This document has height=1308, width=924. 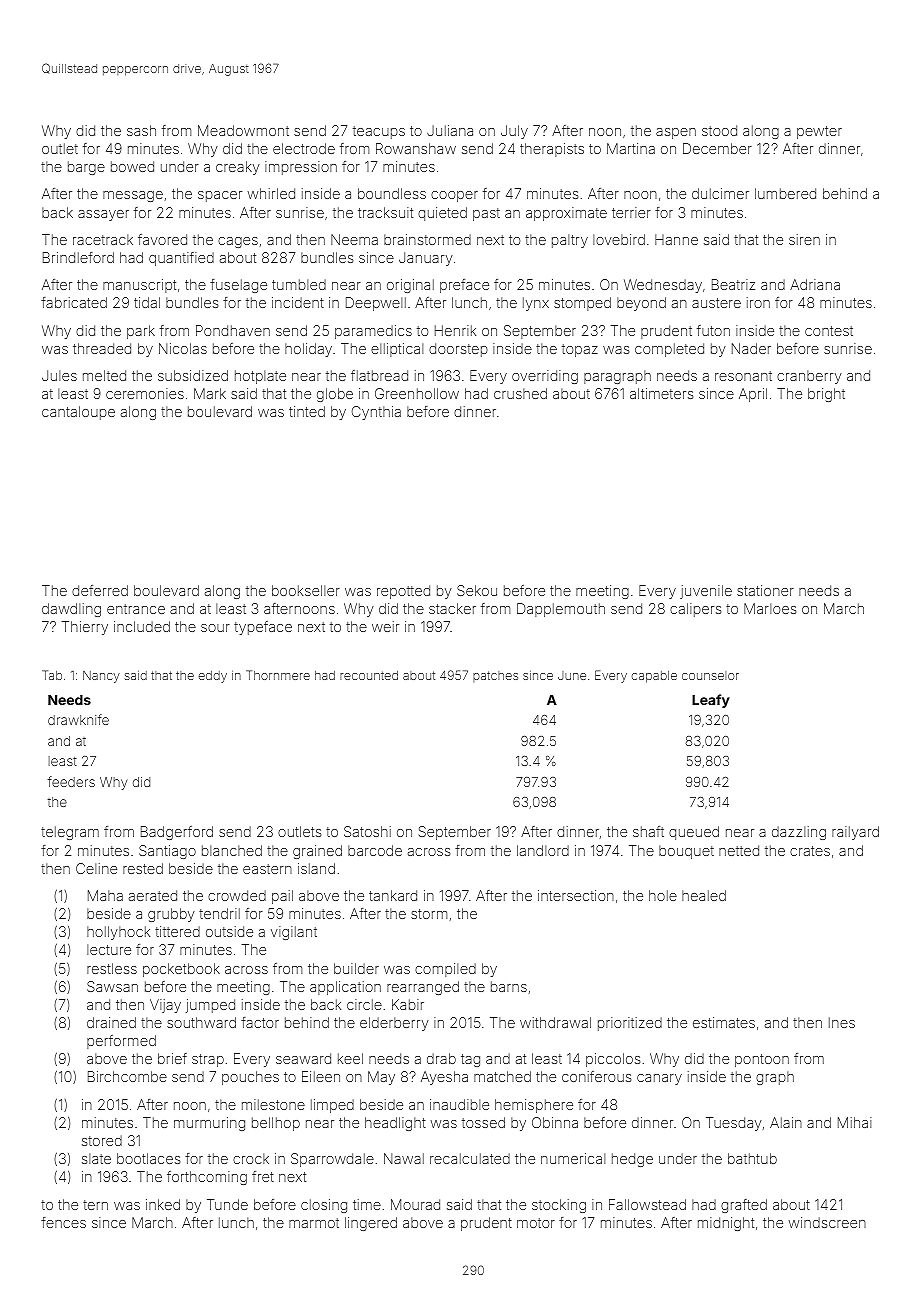 What do you see at coordinates (842, 1022) in the document?
I see `Ines` at bounding box center [842, 1022].
